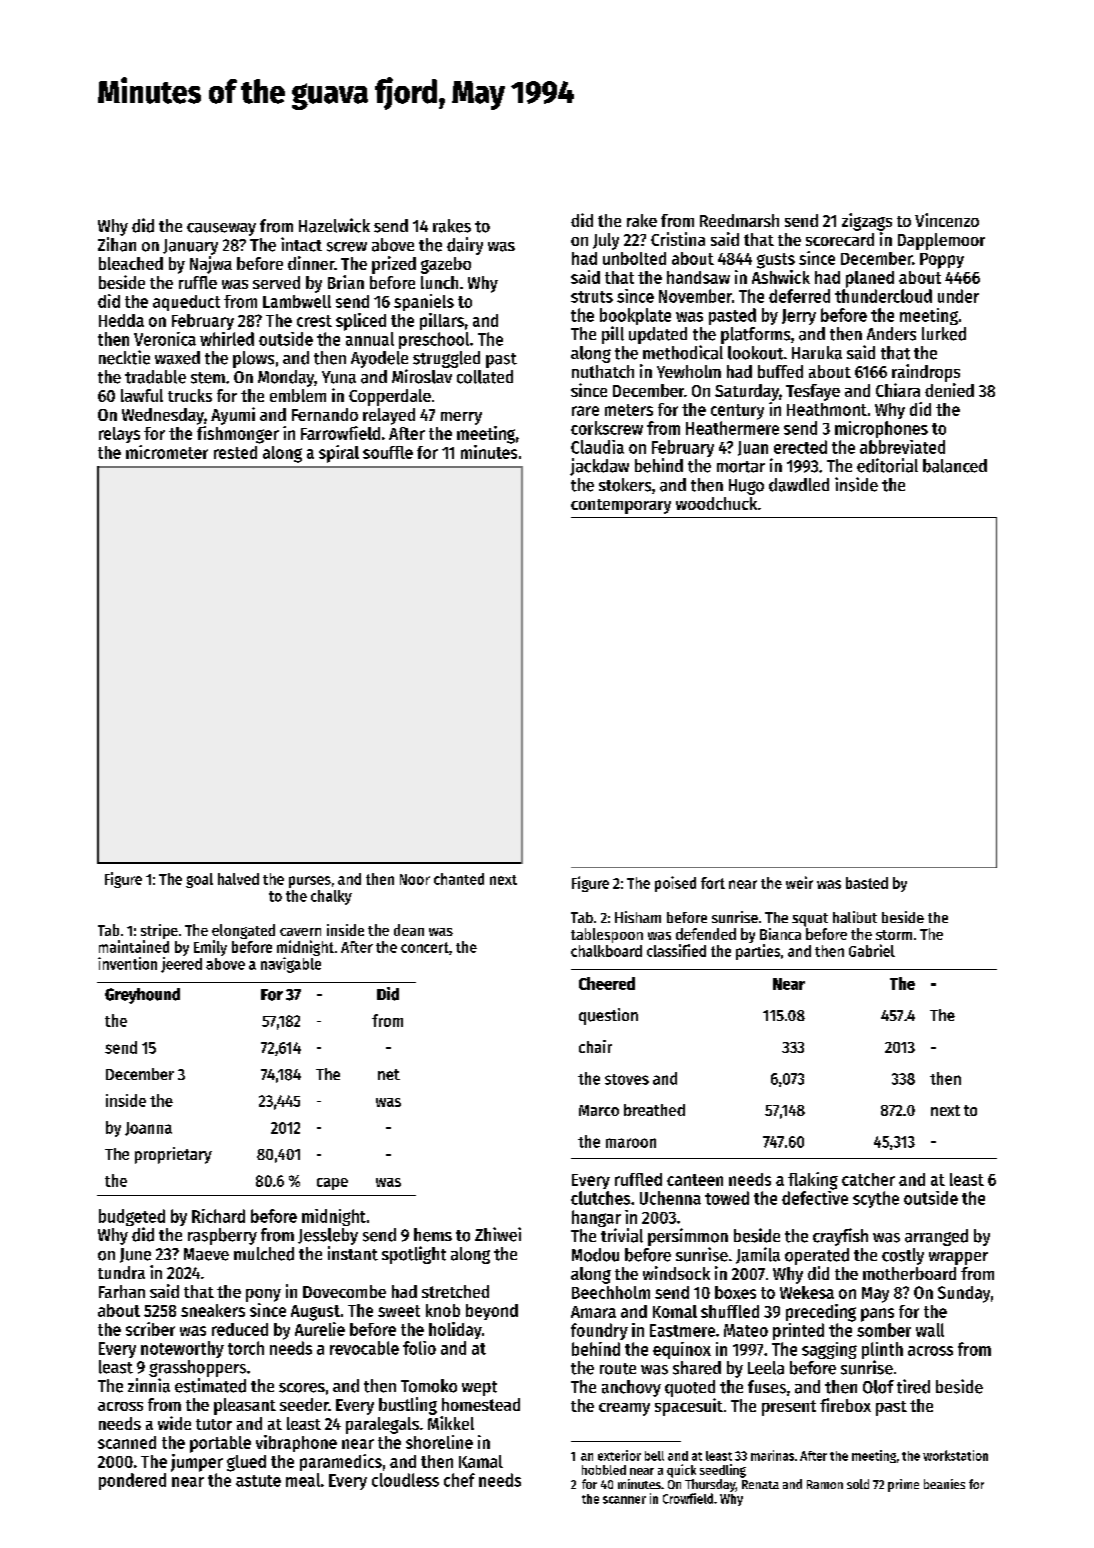 This document has width=1094, height=1548. What do you see at coordinates (297, 301) in the document?
I see `Lambwell` at bounding box center [297, 301].
